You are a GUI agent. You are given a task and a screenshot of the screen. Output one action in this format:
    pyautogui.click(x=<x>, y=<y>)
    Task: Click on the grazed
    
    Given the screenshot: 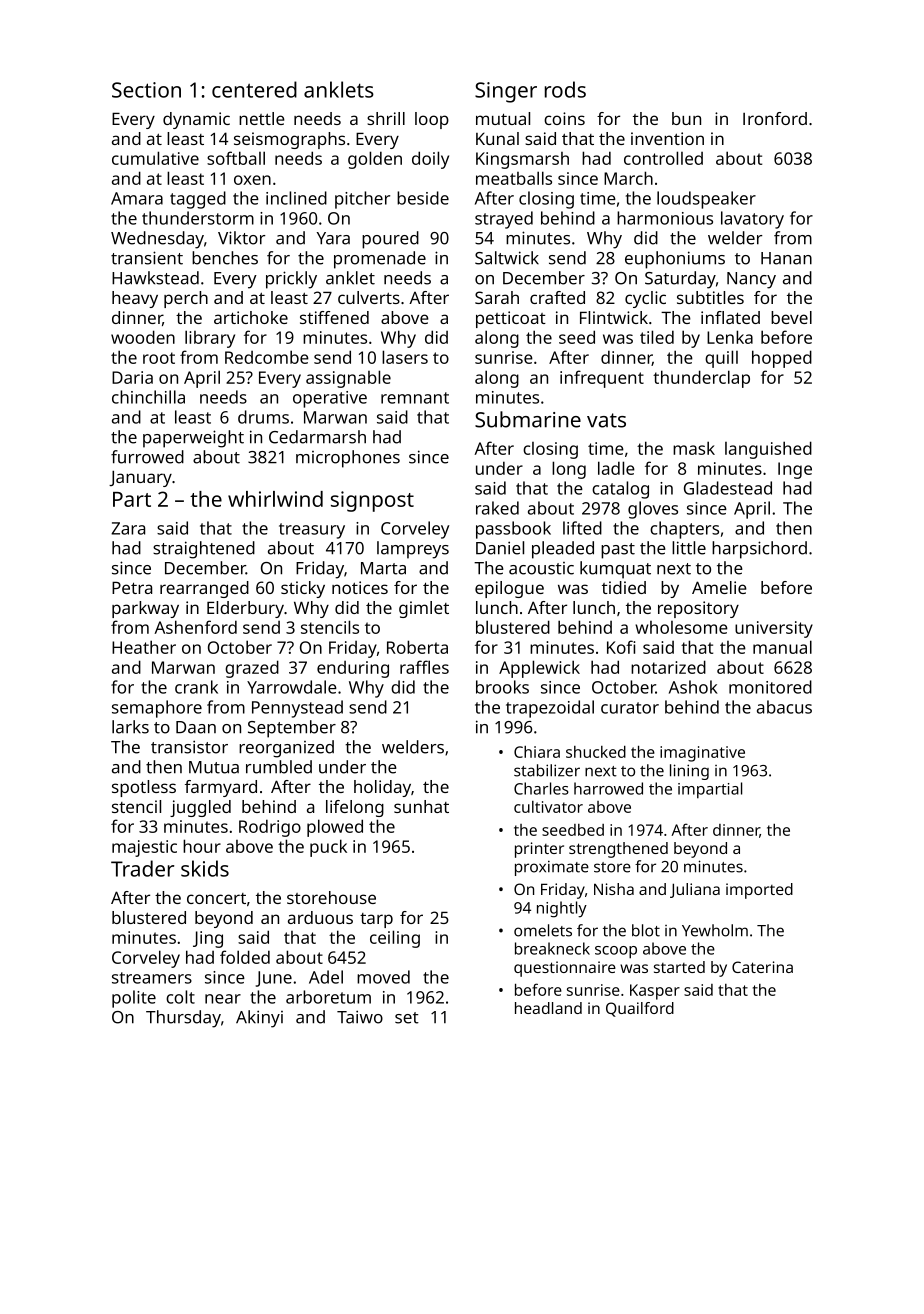 What is the action you would take?
    pyautogui.click(x=252, y=669)
